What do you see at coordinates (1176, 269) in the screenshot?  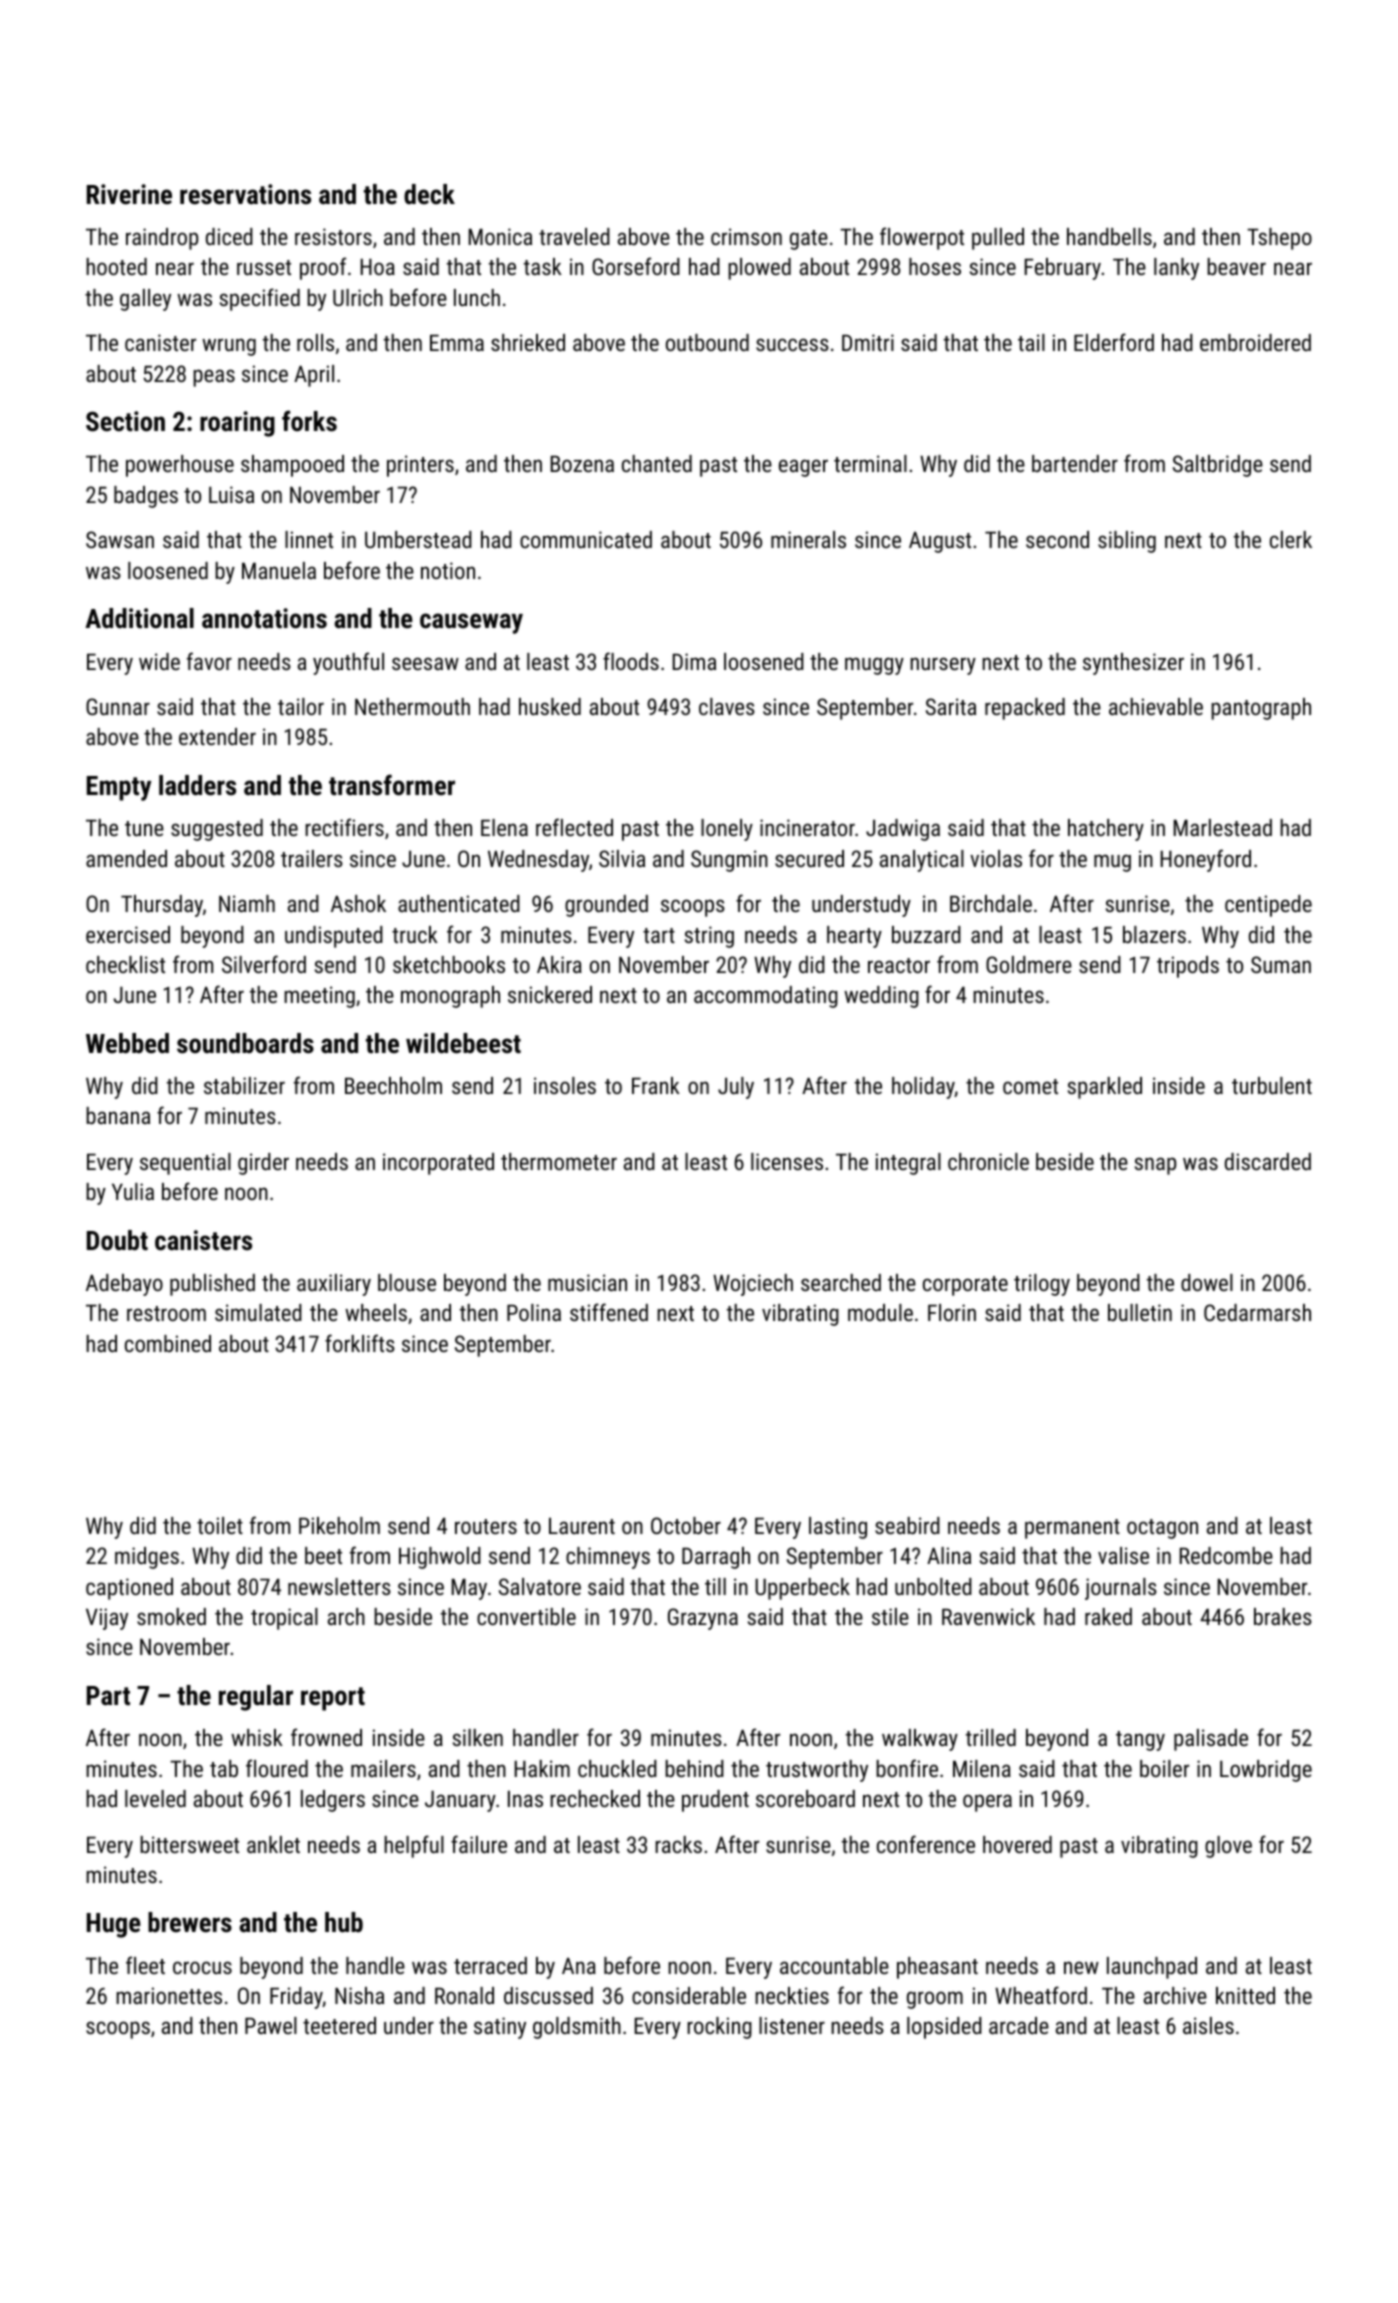 I see `lanky` at bounding box center [1176, 269].
